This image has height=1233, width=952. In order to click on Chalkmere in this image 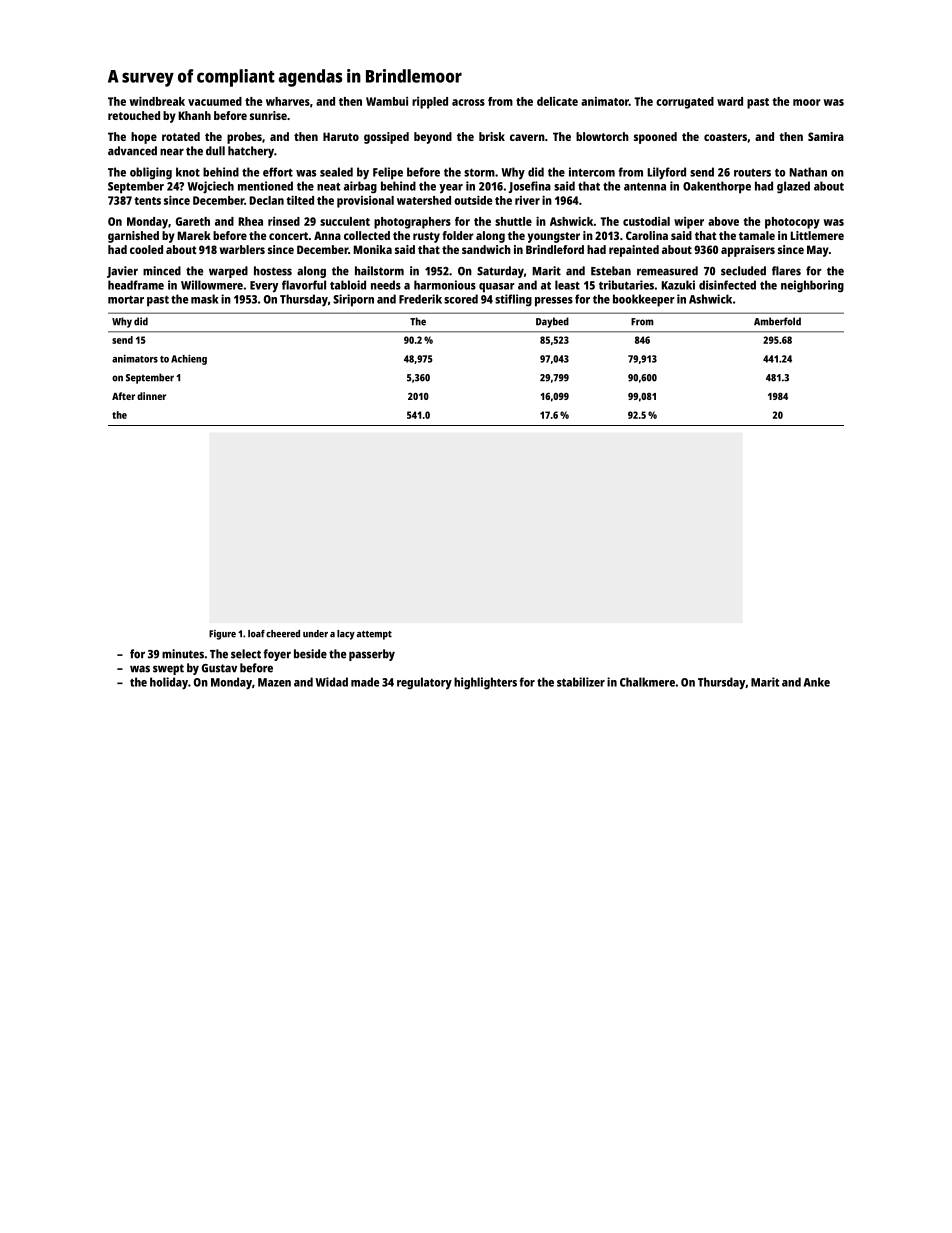, I will do `click(647, 682)`.
